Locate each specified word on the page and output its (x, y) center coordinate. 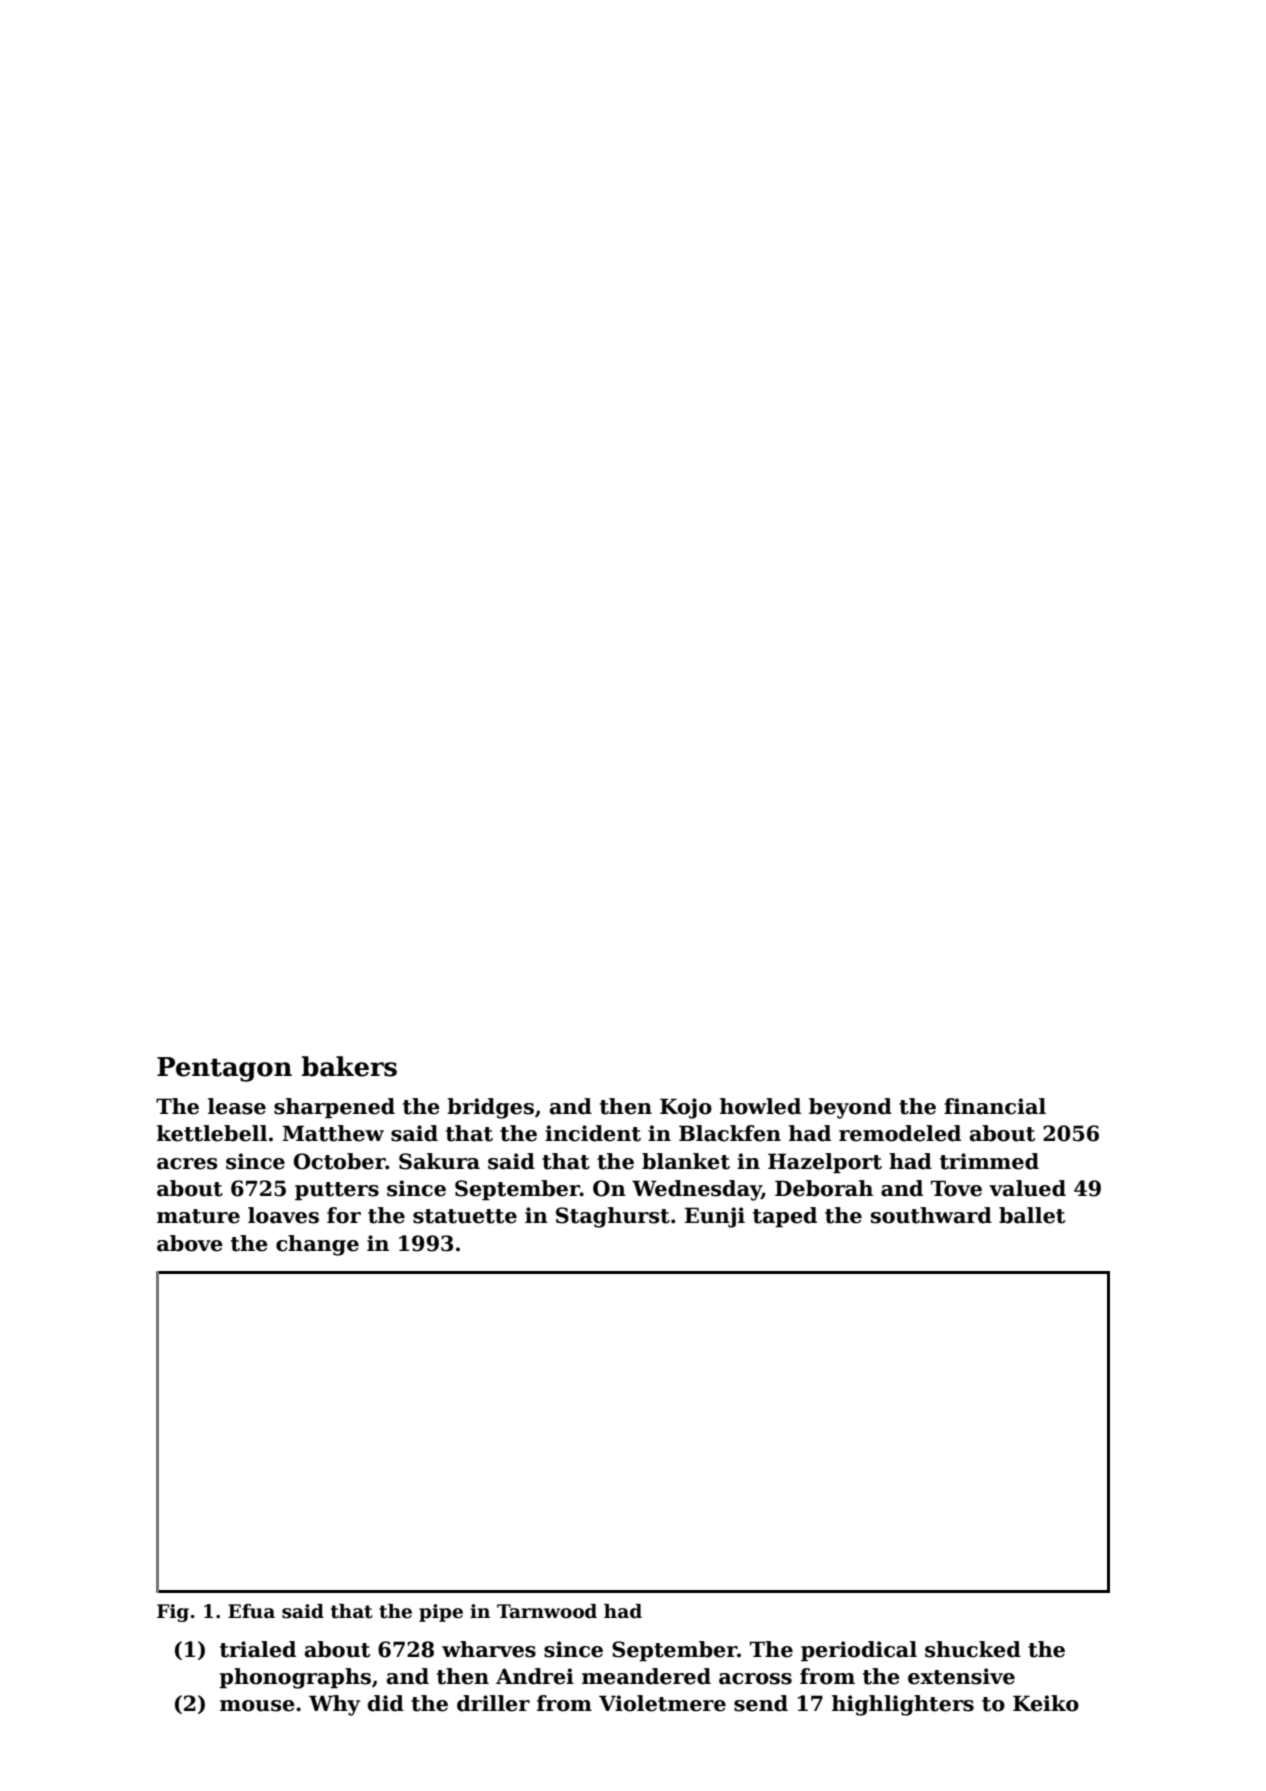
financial (995, 1106)
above (190, 1243)
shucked (973, 1649)
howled (760, 1106)
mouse (257, 1706)
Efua (251, 1611)
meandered (646, 1676)
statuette (465, 1216)
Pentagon (224, 1069)
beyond (850, 1108)
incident (593, 1133)
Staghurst (613, 1217)
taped (785, 1217)
